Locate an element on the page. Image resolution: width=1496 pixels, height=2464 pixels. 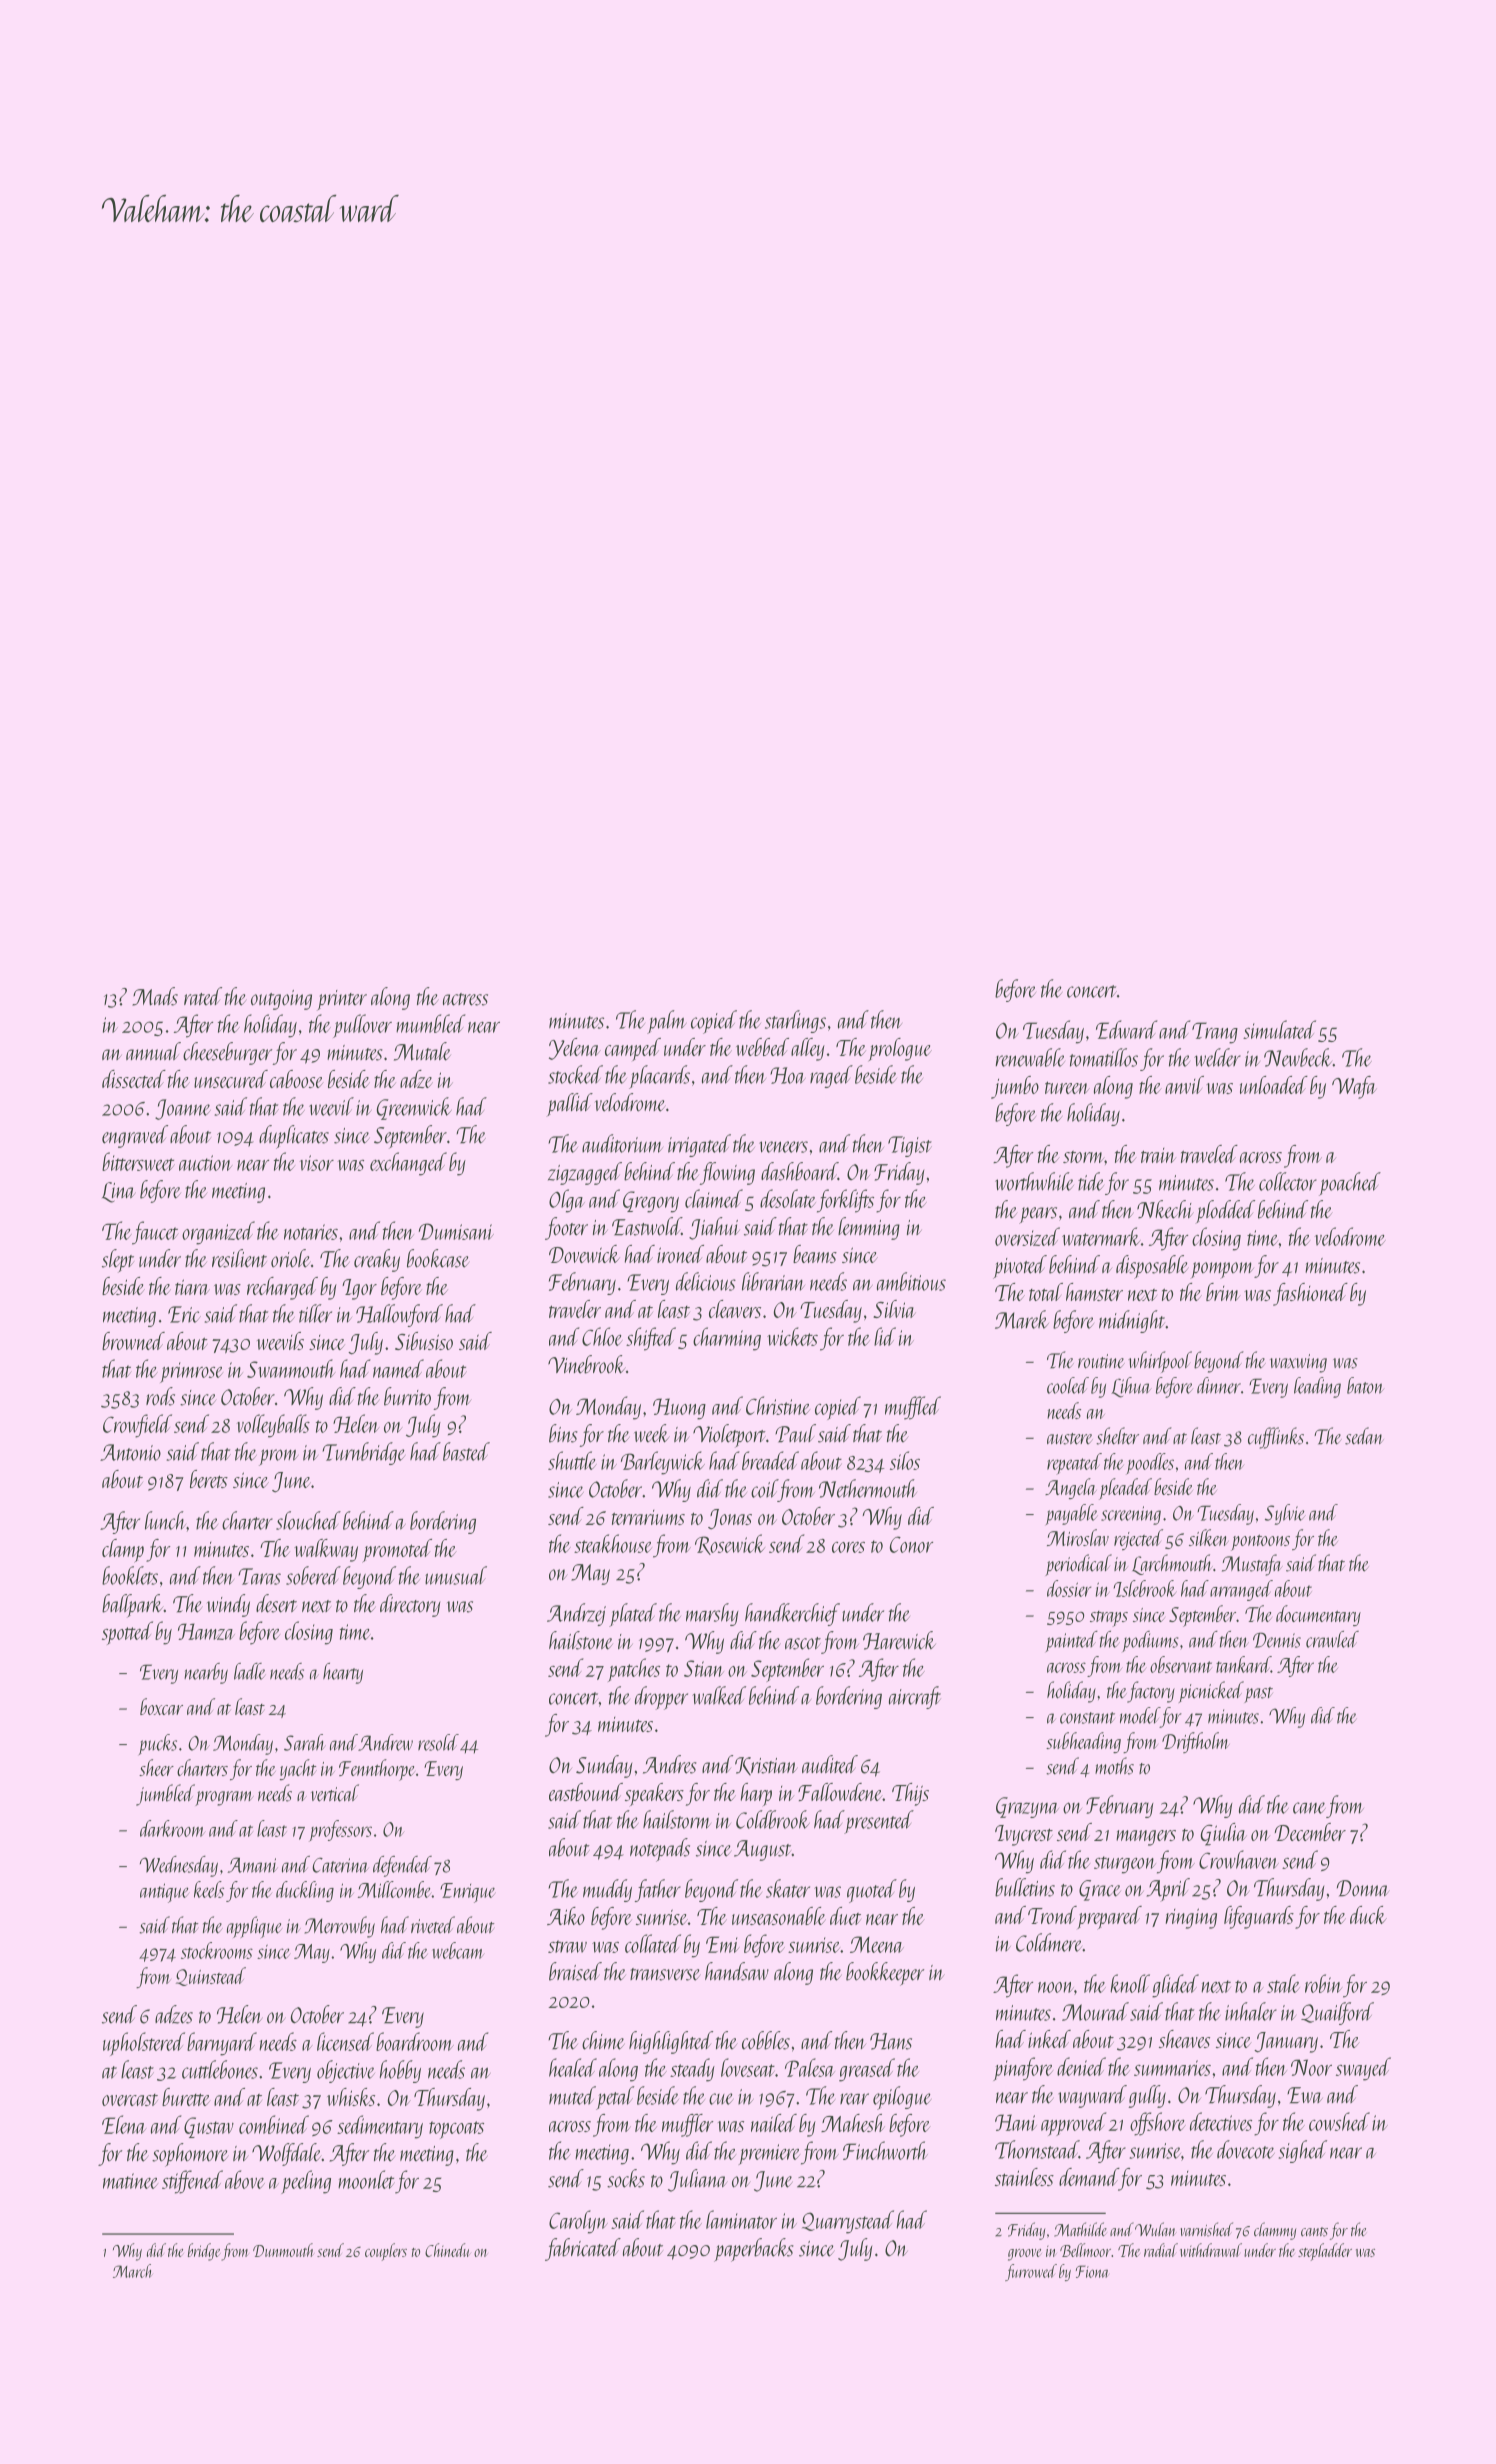
flowing is located at coordinates (727, 1173).
